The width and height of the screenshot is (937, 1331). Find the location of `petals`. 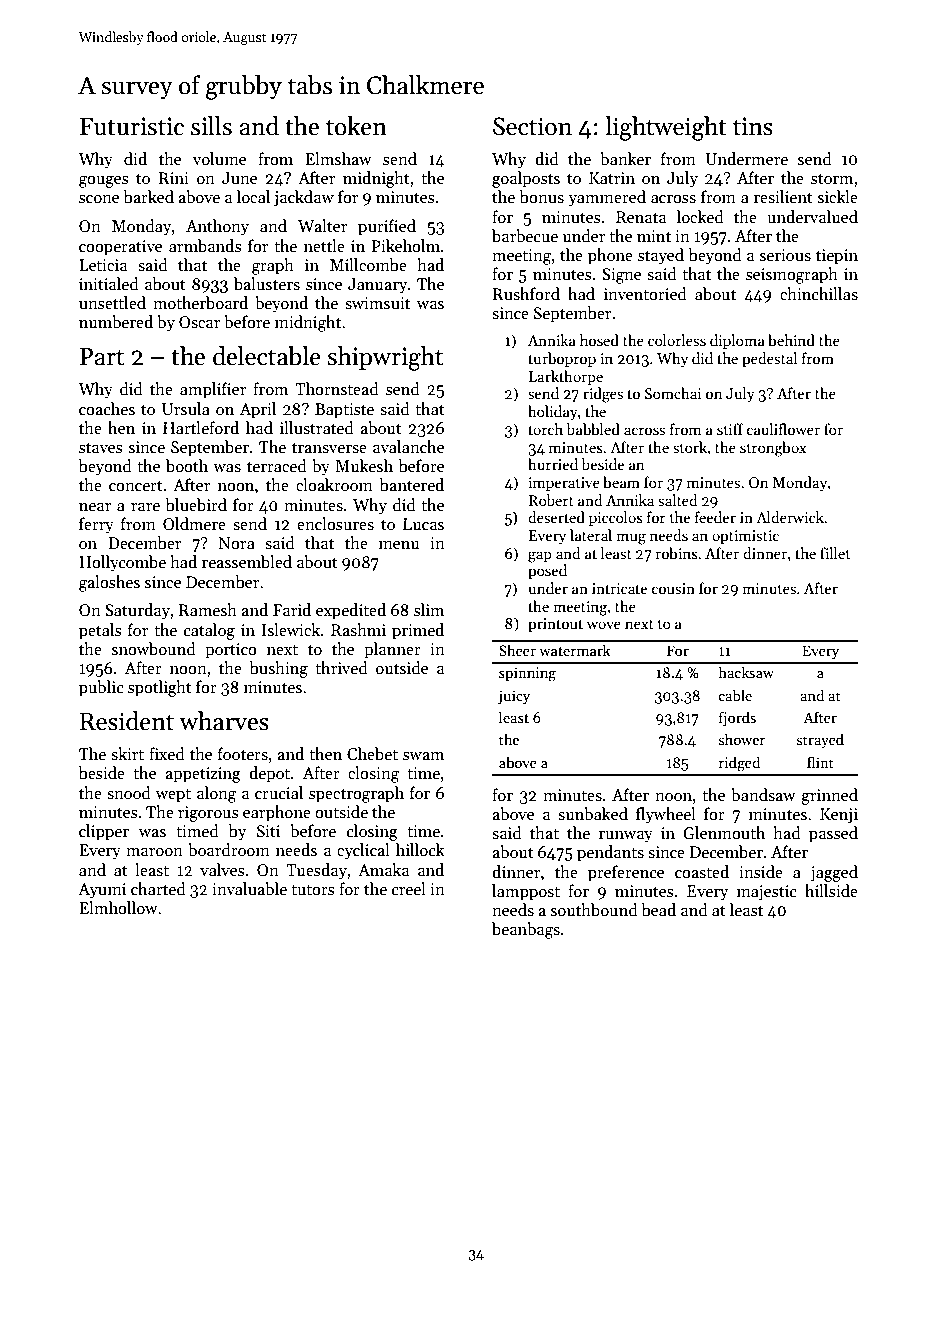

petals is located at coordinates (100, 631).
